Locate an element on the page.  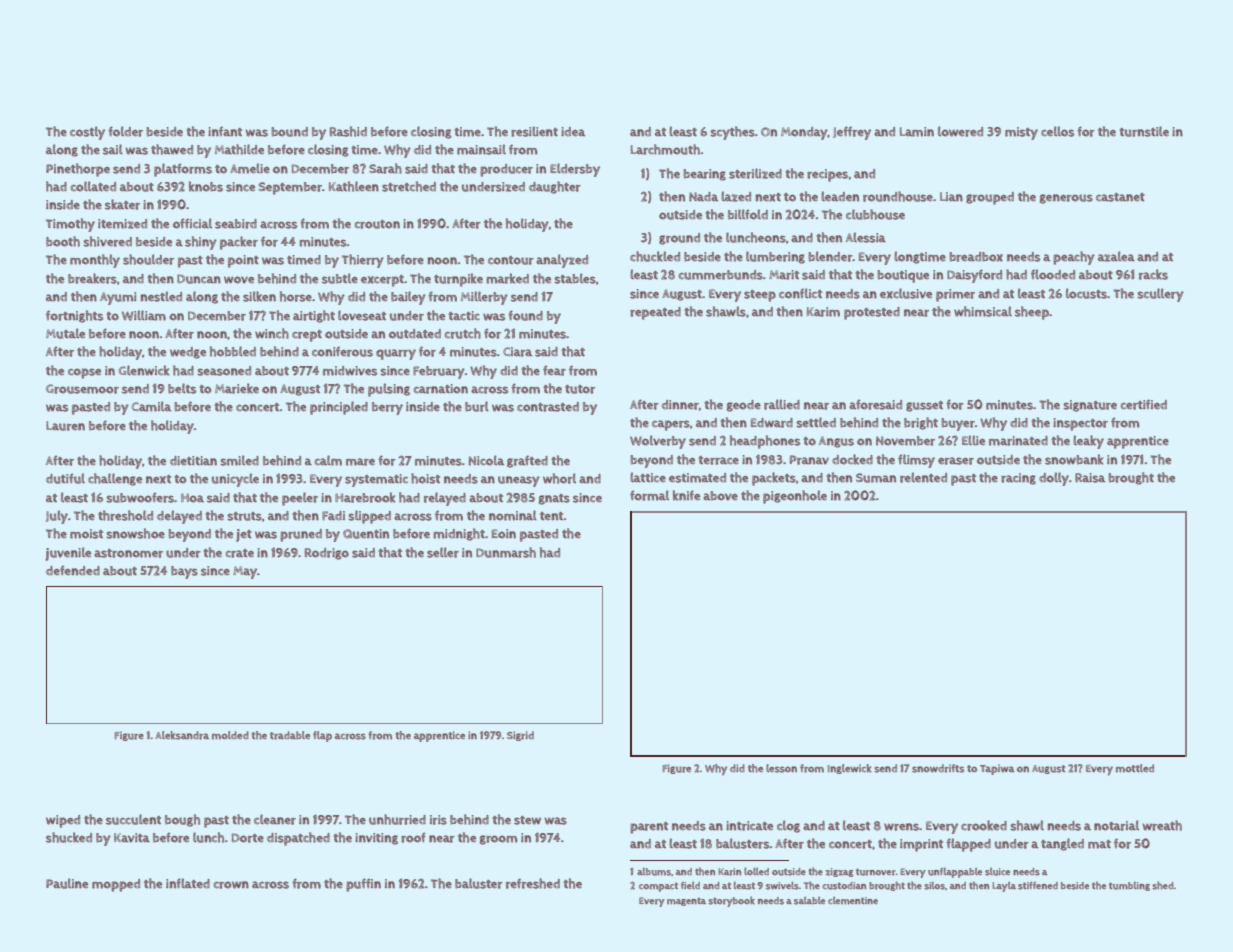
Aleksandra is located at coordinates (182, 735).
